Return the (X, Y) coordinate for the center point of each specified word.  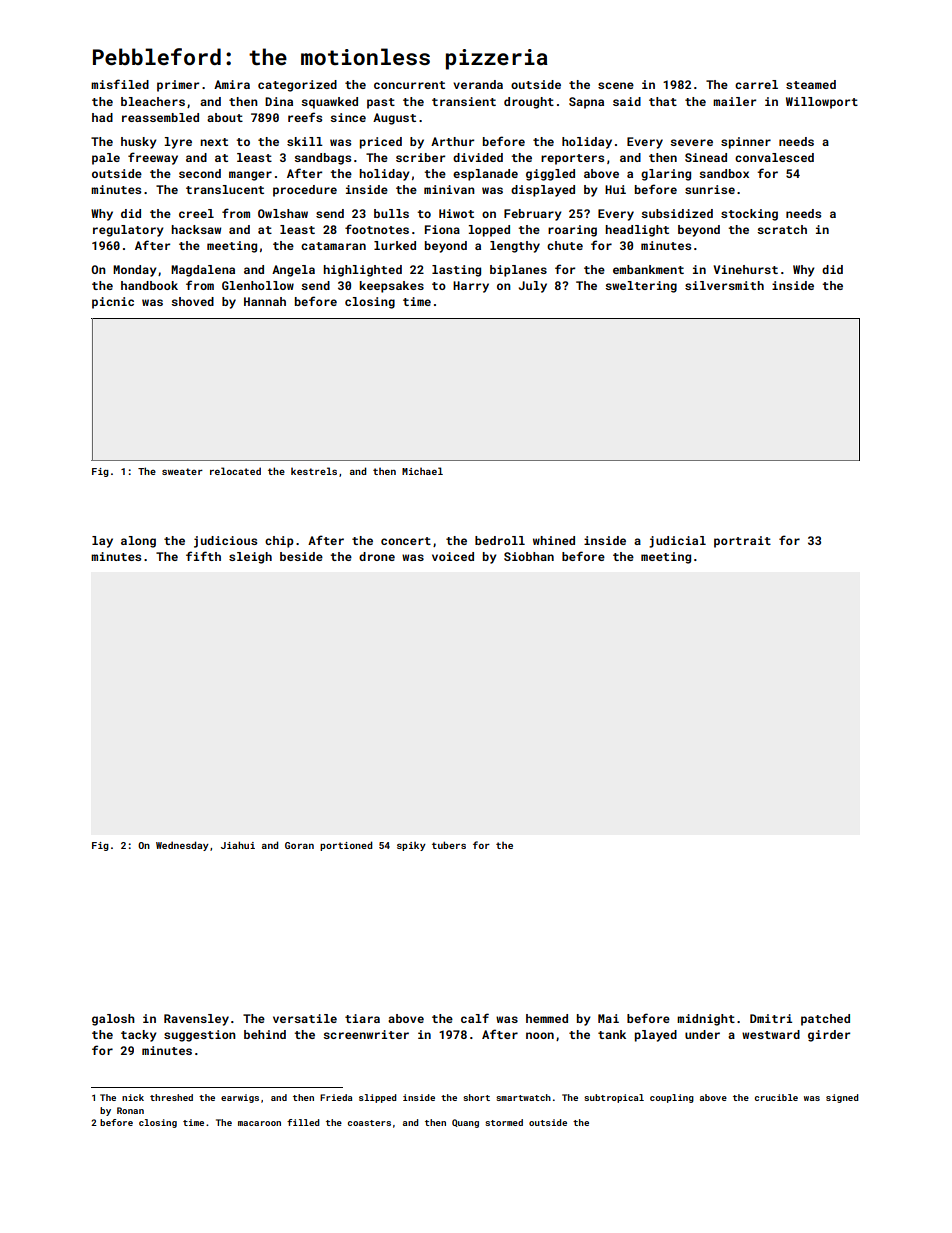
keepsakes (392, 287)
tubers (449, 845)
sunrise (710, 189)
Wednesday (182, 846)
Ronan (130, 1110)
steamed (811, 84)
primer (178, 86)
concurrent (409, 85)
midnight (706, 1020)
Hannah (265, 301)
